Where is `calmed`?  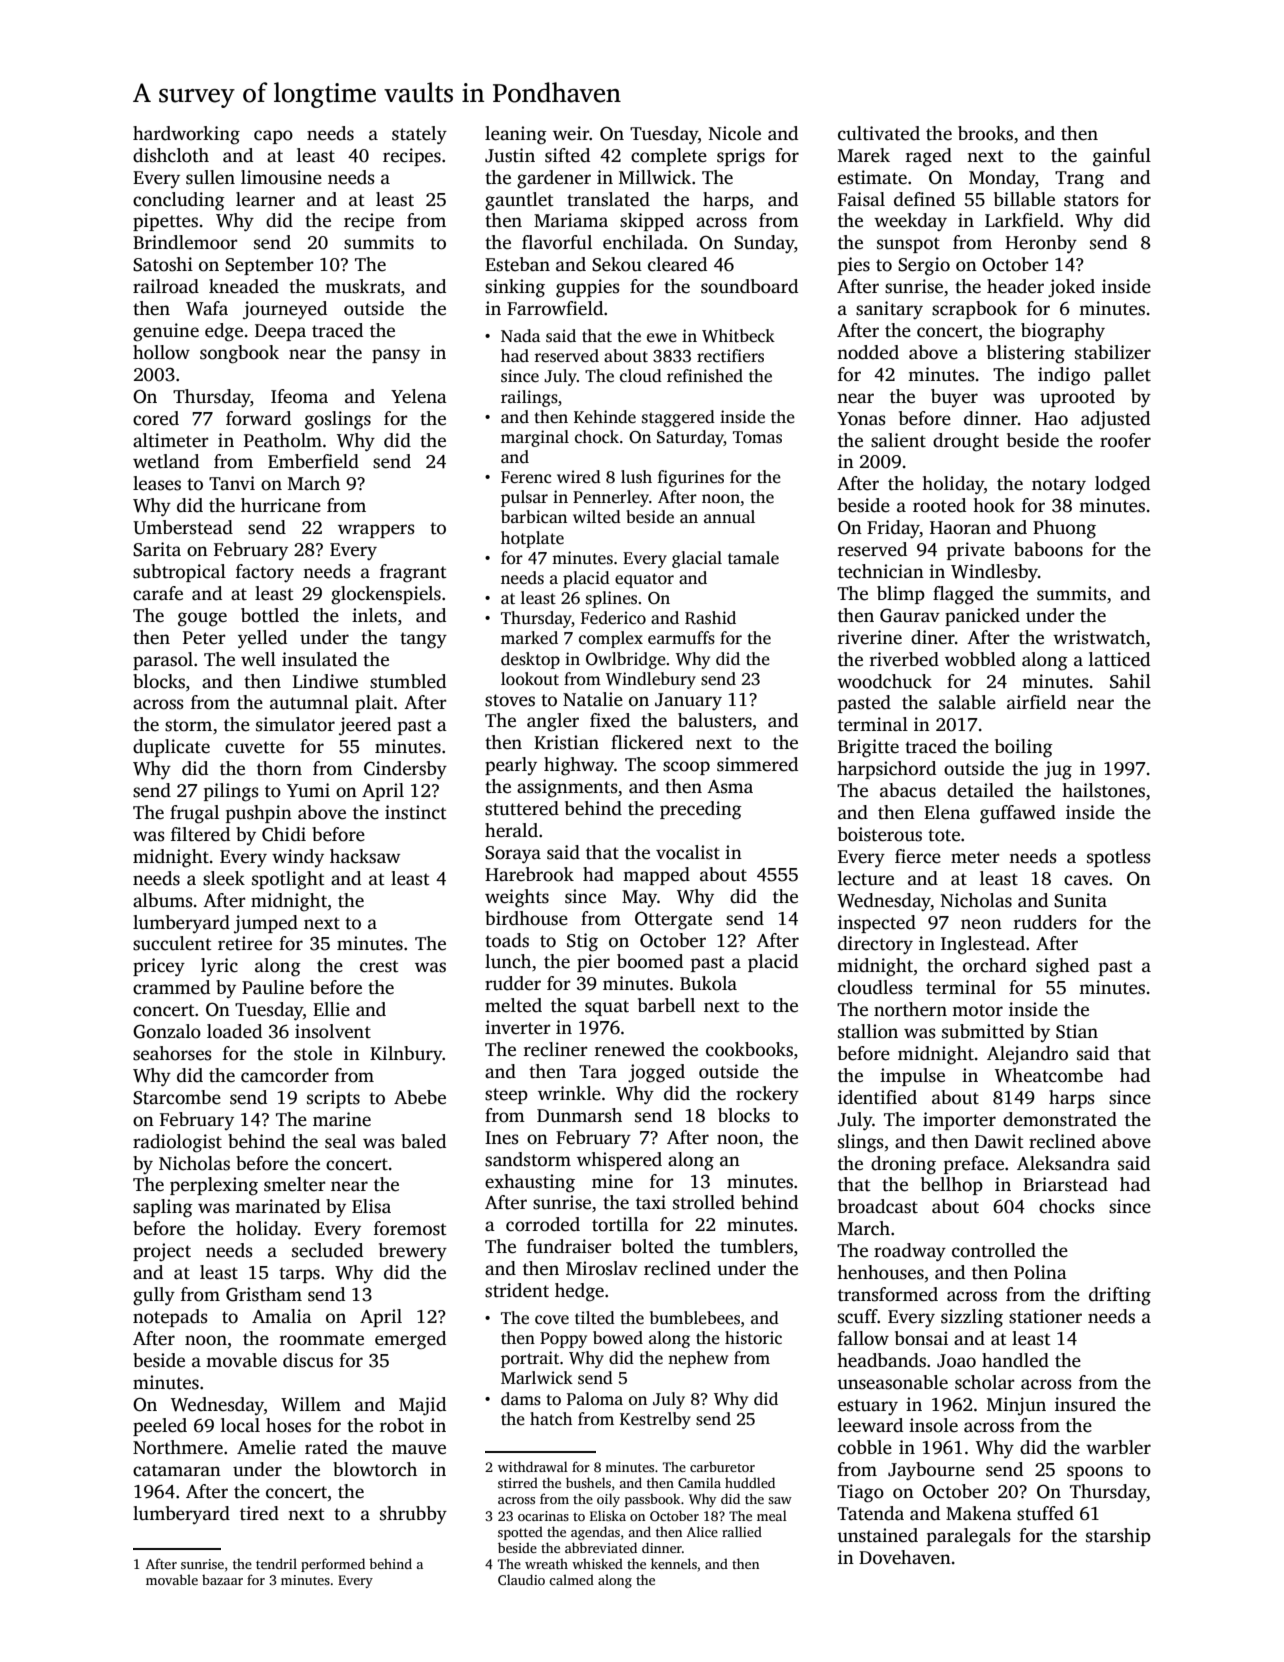 calmed is located at coordinates (571, 1579).
